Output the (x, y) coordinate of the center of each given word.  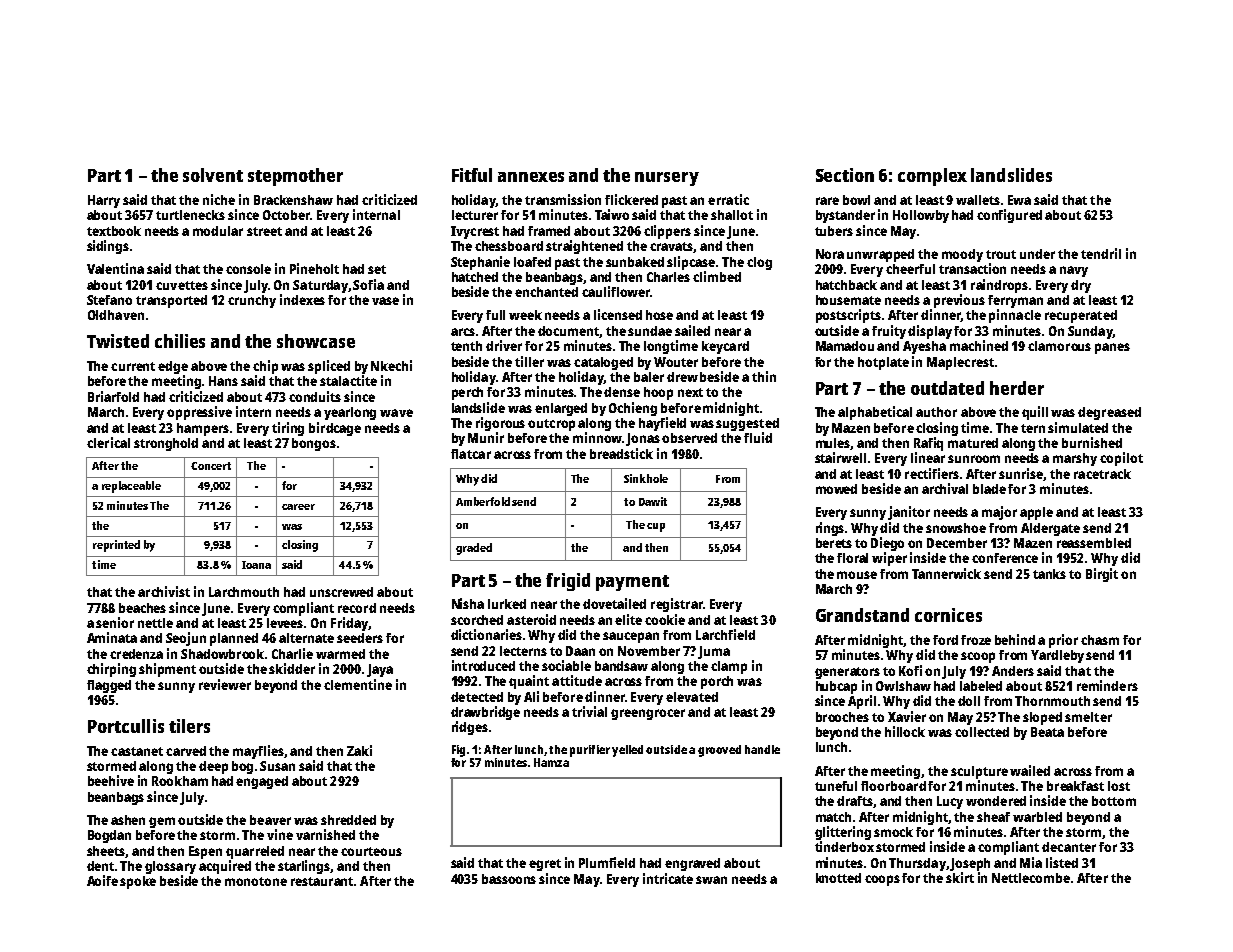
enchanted (546, 292)
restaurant (322, 881)
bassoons (509, 879)
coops (882, 880)
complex (932, 177)
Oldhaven (116, 315)
